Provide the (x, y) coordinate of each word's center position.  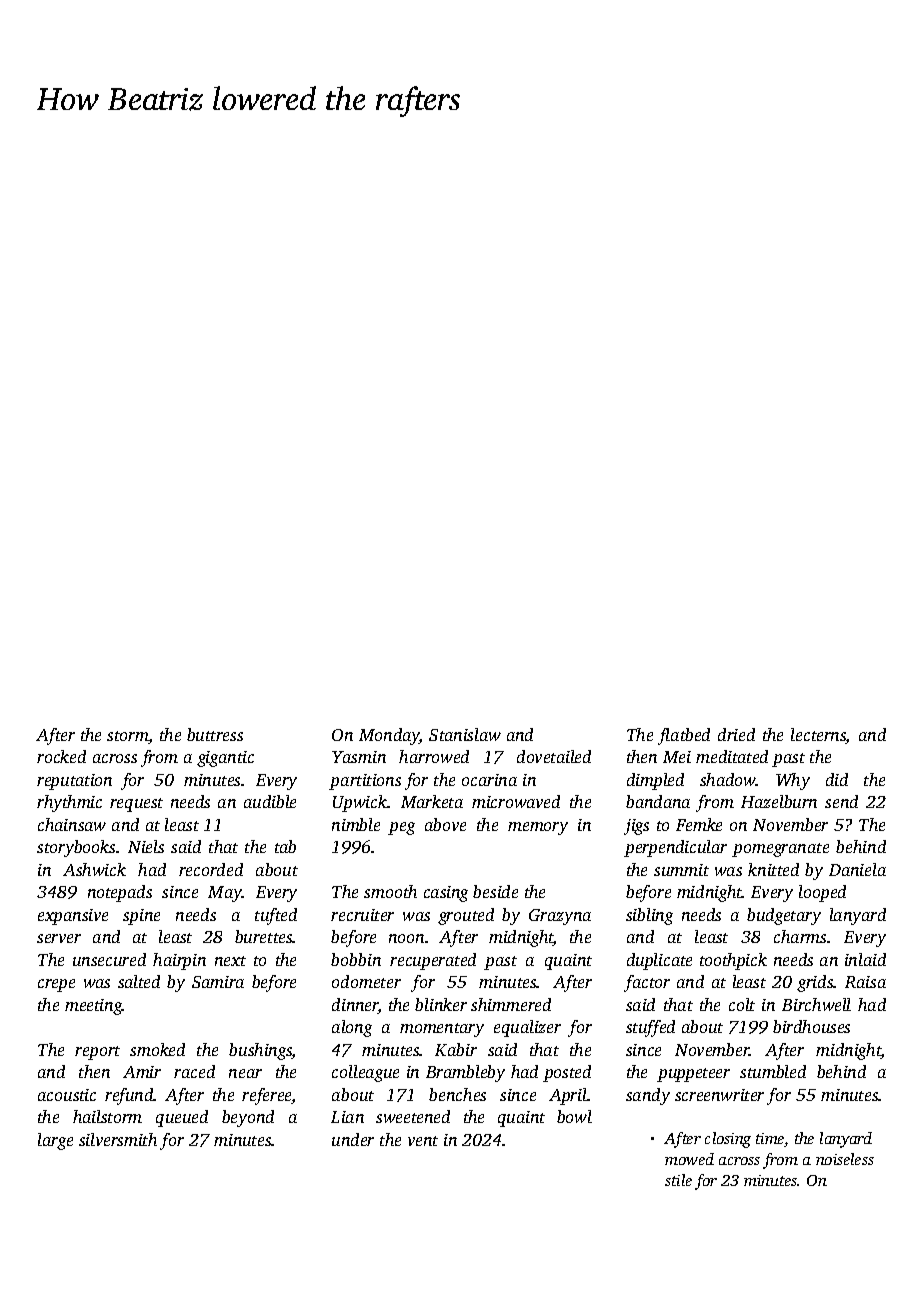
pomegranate (780, 850)
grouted (466, 916)
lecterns (818, 736)
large (55, 1141)
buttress (215, 734)
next (230, 961)
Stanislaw (465, 734)
